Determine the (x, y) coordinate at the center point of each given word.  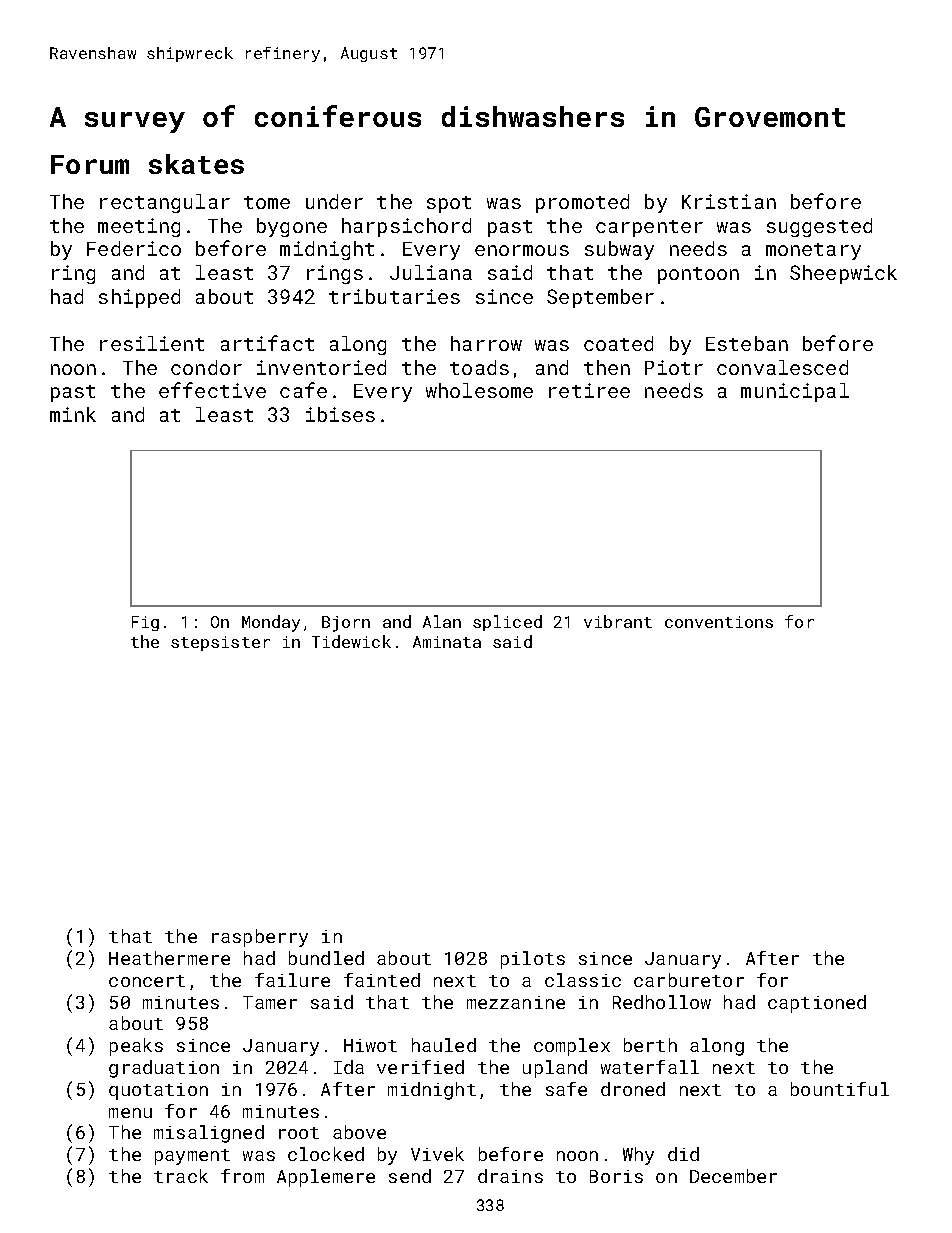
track (181, 1176)
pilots (533, 960)
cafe (303, 390)
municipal (795, 392)
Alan (442, 621)
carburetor (689, 980)
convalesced (782, 367)
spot (449, 204)
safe (566, 1089)
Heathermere (169, 958)
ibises (340, 414)
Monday (271, 623)
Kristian (729, 201)
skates (196, 164)
